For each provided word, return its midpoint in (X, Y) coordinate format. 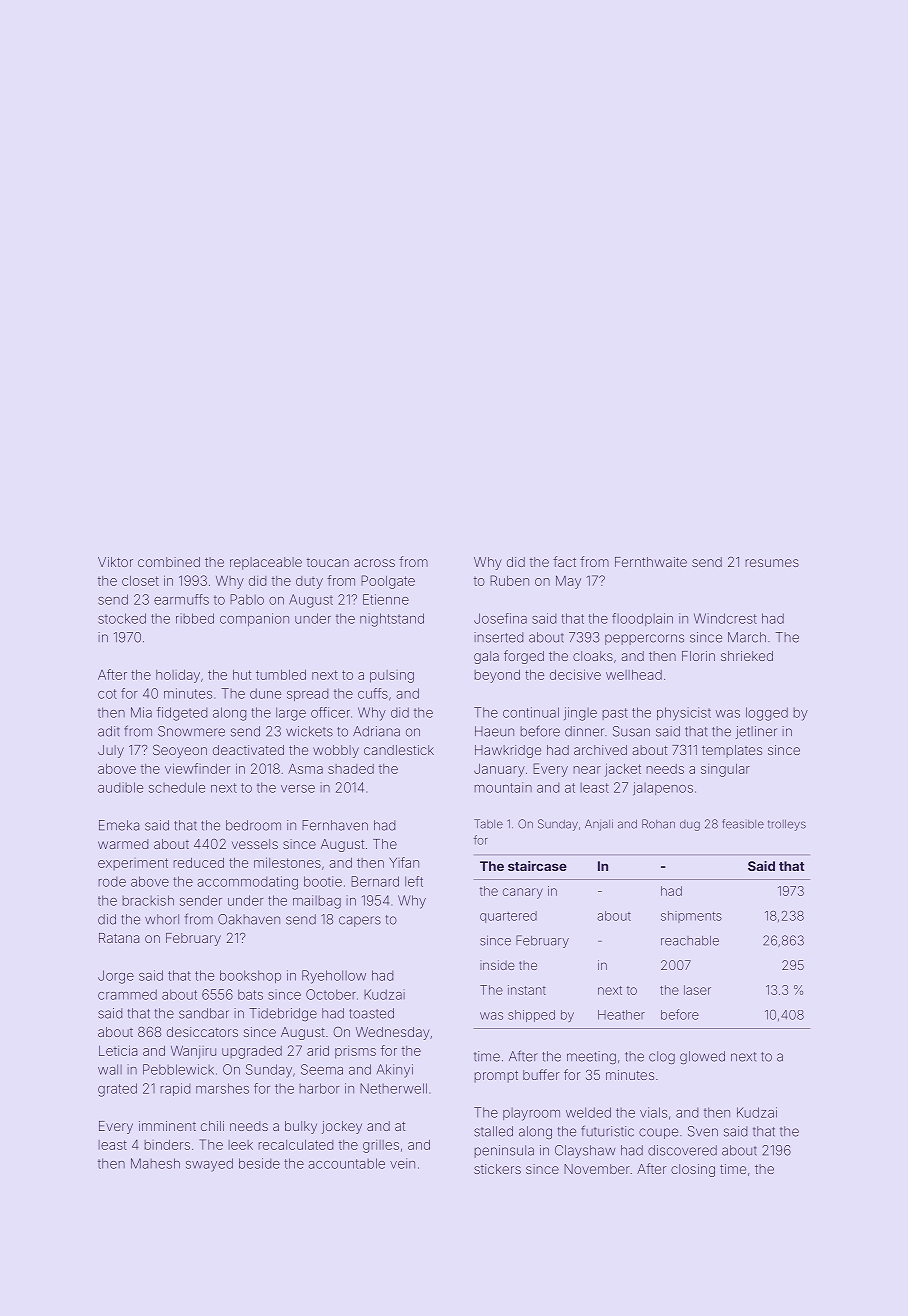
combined (169, 562)
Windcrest (725, 618)
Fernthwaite (651, 562)
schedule (177, 787)
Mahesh (155, 1163)
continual (531, 712)
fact (564, 561)
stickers (497, 1169)
